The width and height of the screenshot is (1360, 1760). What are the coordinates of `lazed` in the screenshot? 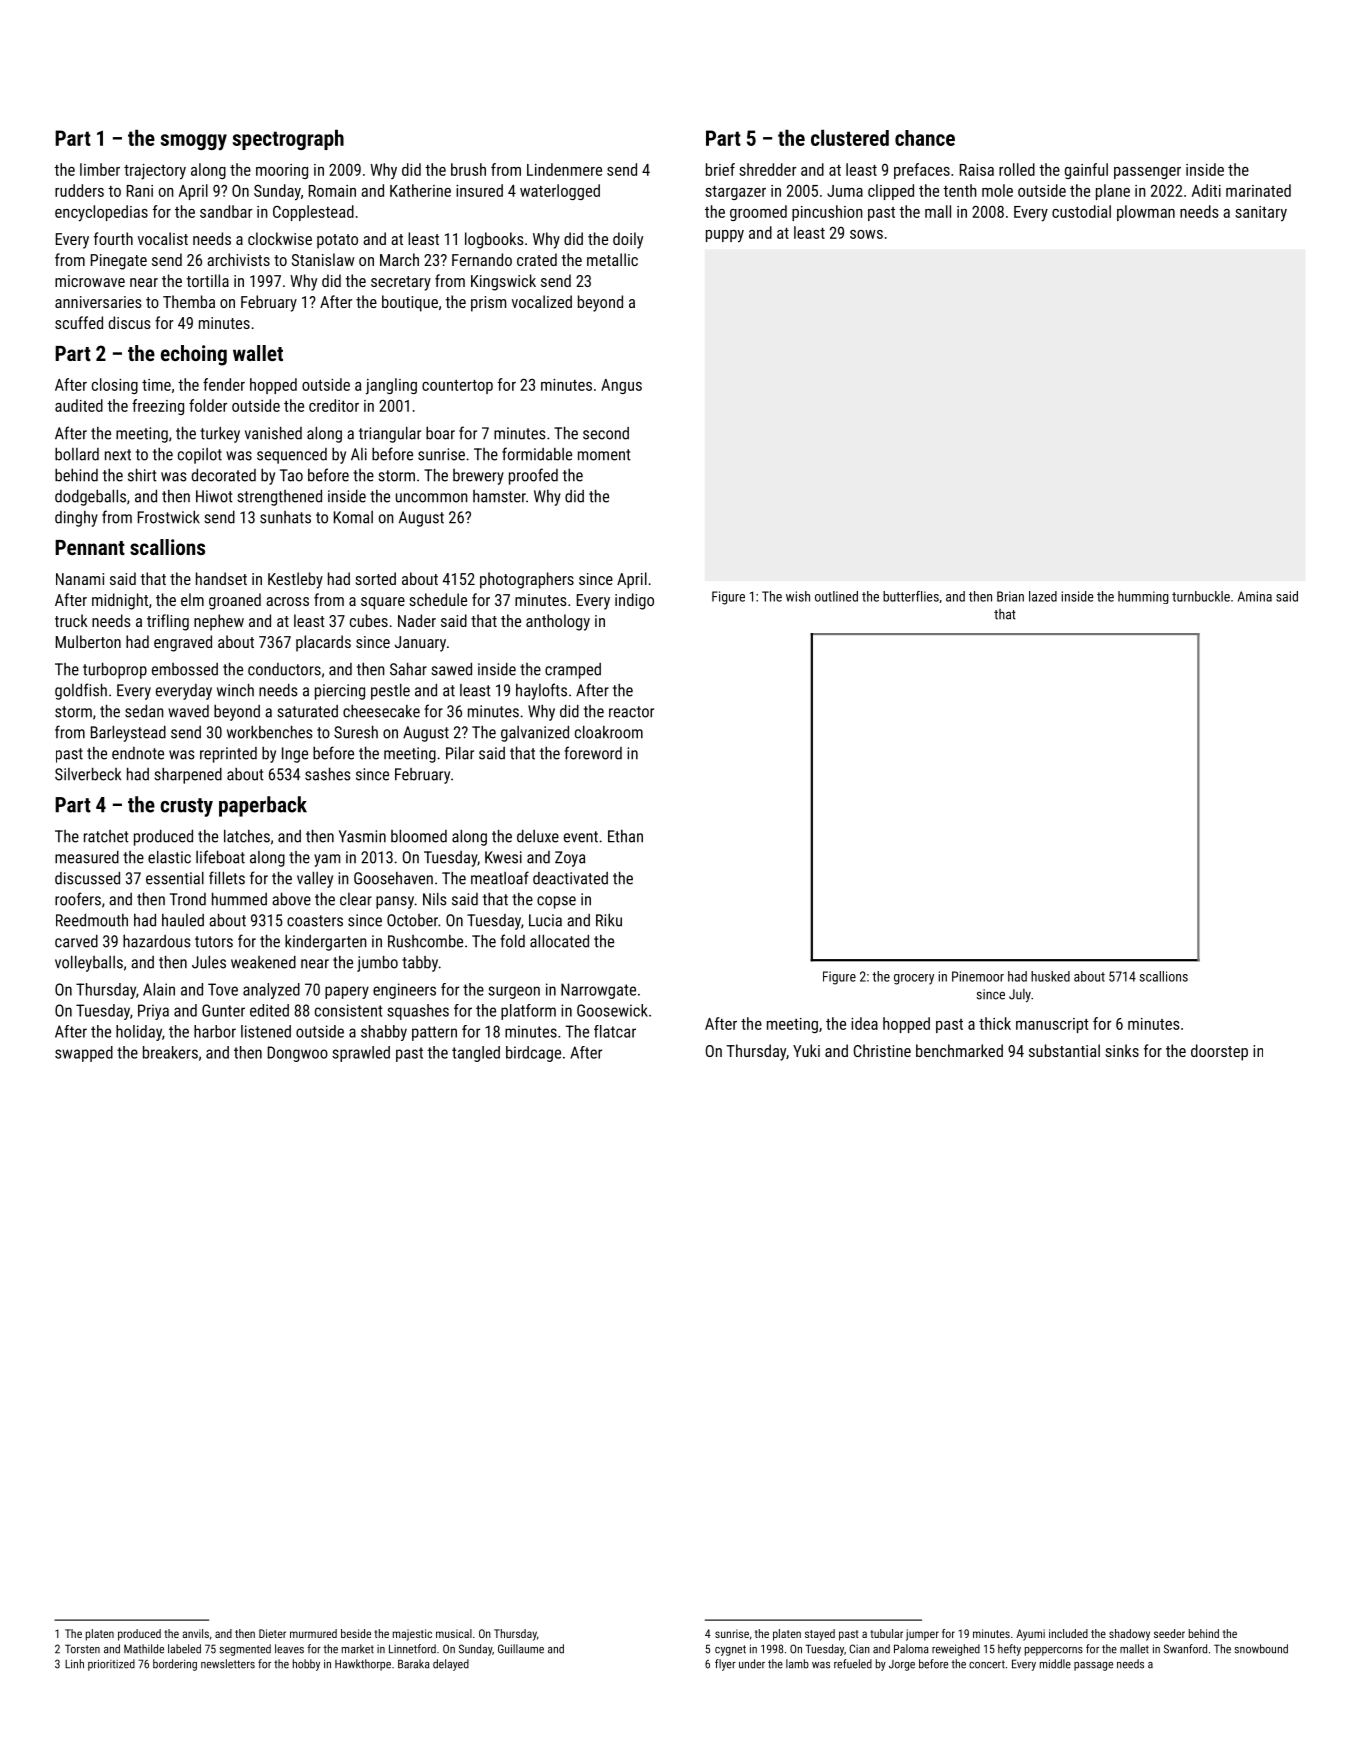 It's located at (1043, 596).
